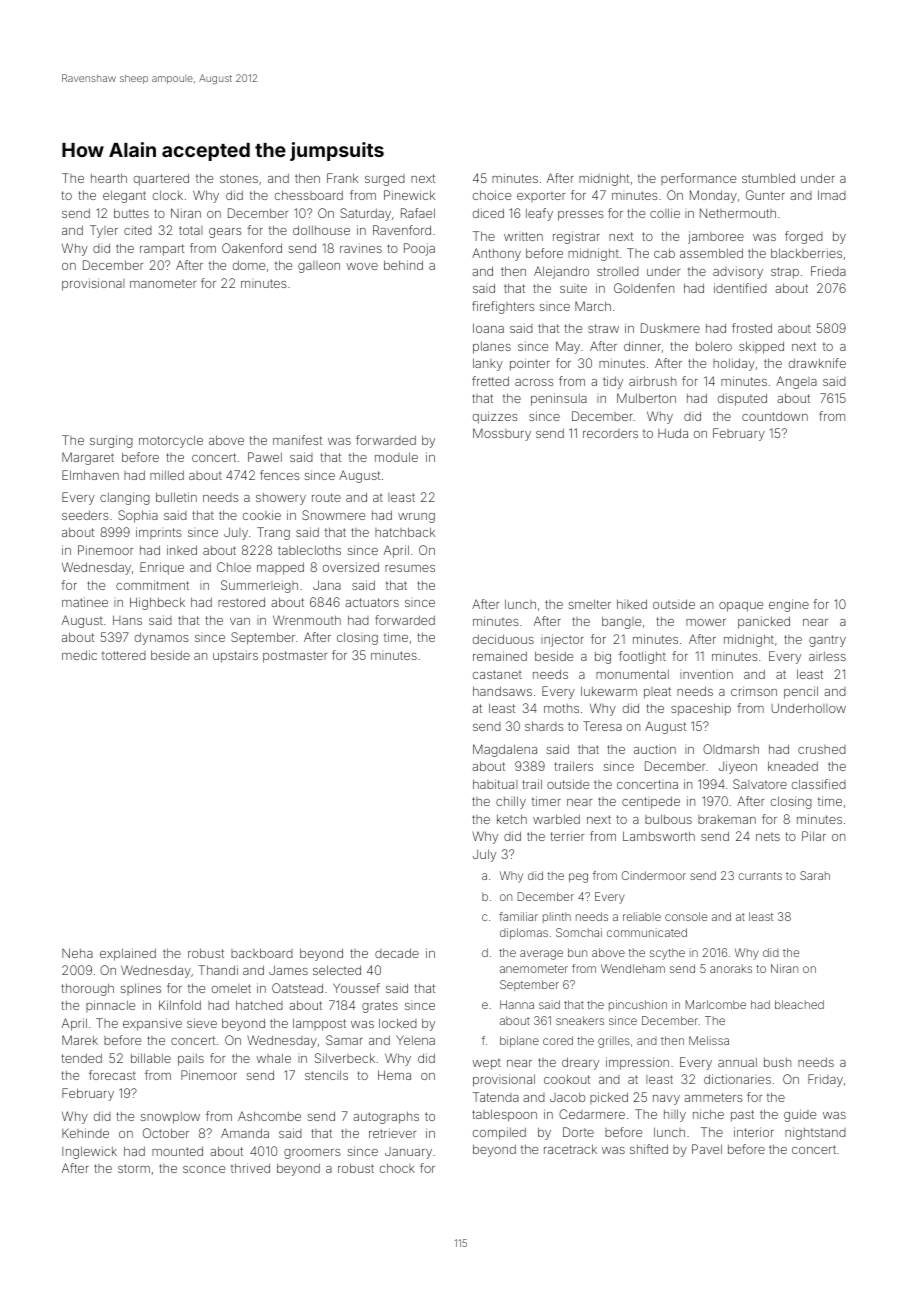 This screenshot has height=1316, width=908. Describe the element at coordinates (561, 272) in the screenshot. I see `Alejandro` at that location.
